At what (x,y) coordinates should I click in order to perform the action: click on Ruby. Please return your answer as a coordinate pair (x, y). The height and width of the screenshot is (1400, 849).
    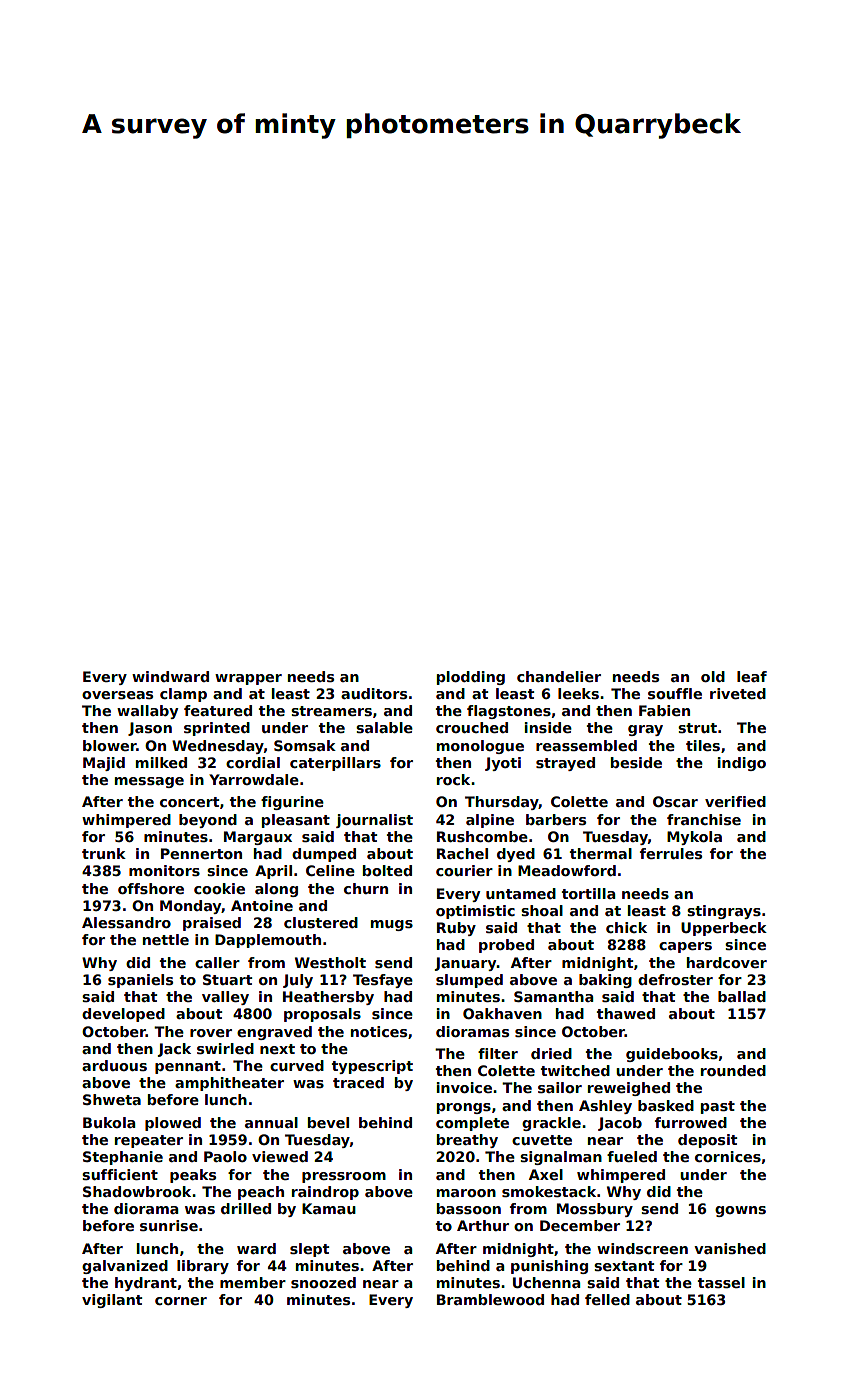
    Looking at the image, I should click on (456, 929).
